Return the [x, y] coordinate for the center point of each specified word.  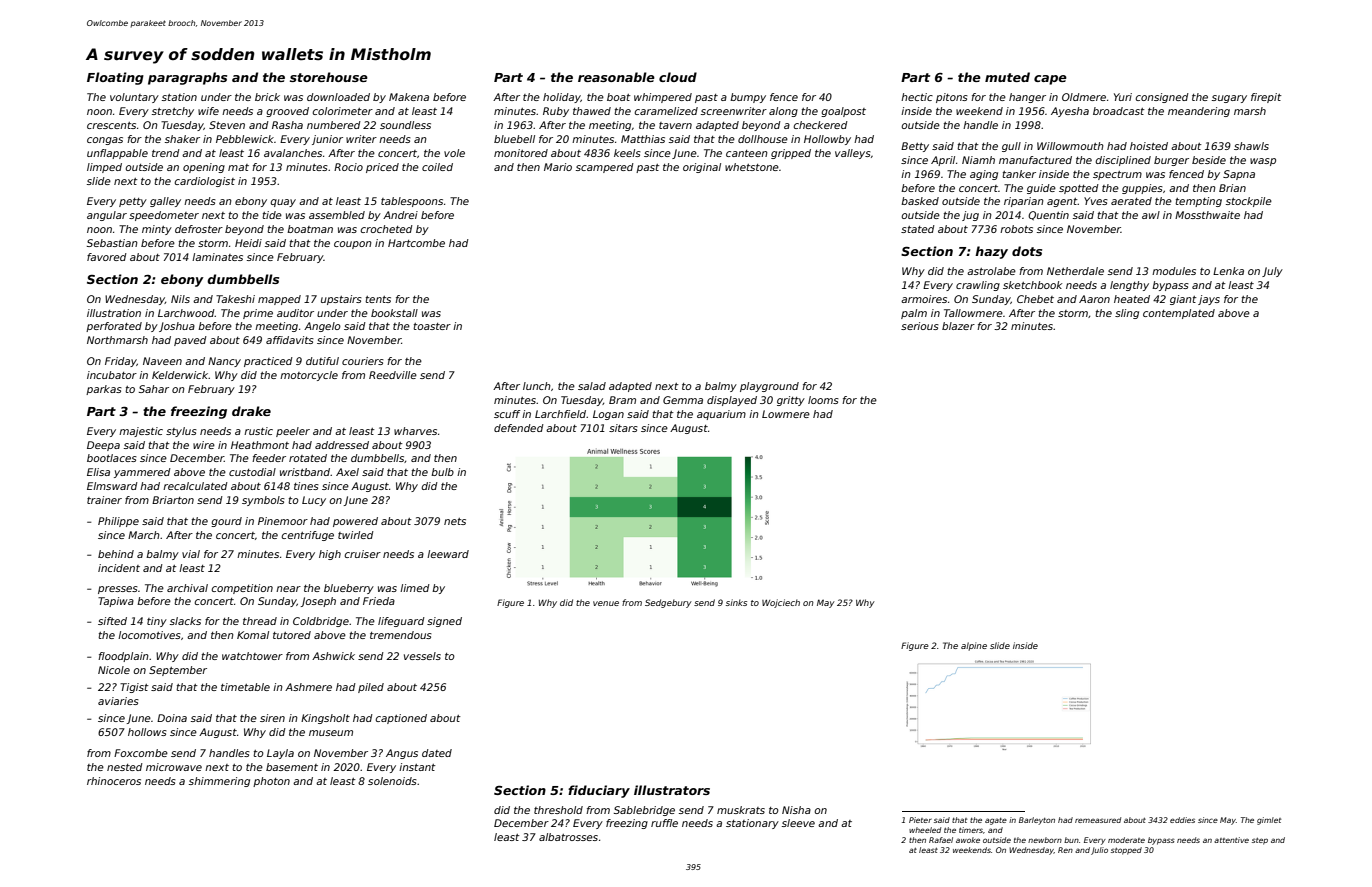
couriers [363, 361]
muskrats [741, 810]
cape [1050, 80]
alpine [974, 646]
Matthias [643, 139]
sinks [736, 602]
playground [769, 387]
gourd [226, 522]
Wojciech [781, 603]
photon [271, 782]
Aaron [1094, 299]
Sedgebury [668, 603]
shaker [182, 139]
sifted [112, 621]
